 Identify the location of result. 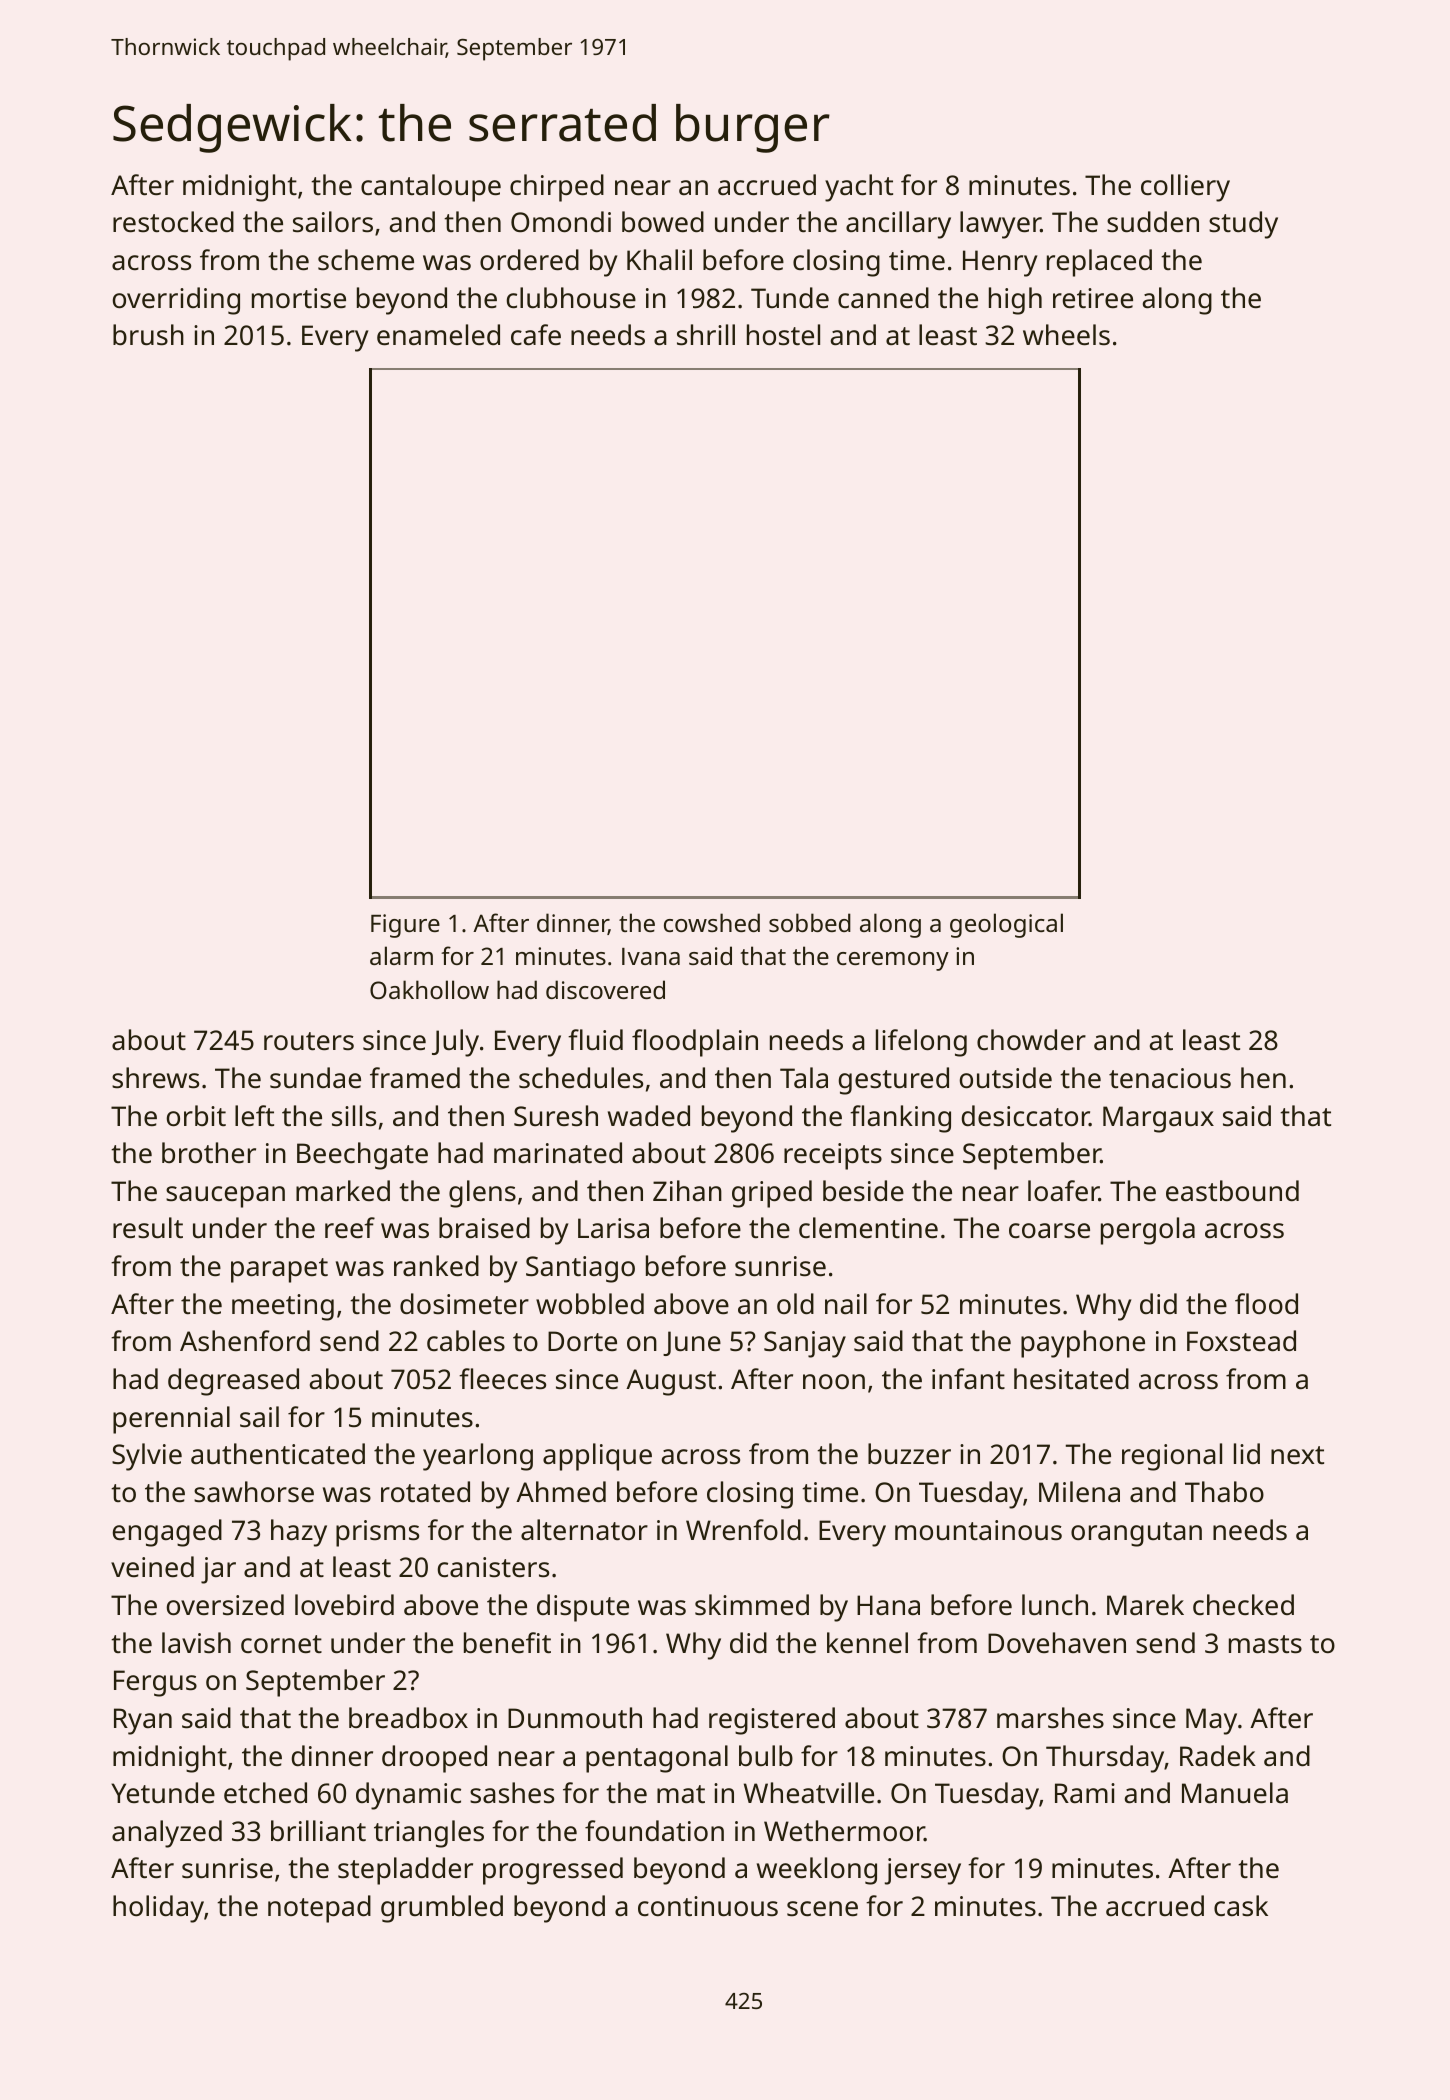
(148, 1228).
